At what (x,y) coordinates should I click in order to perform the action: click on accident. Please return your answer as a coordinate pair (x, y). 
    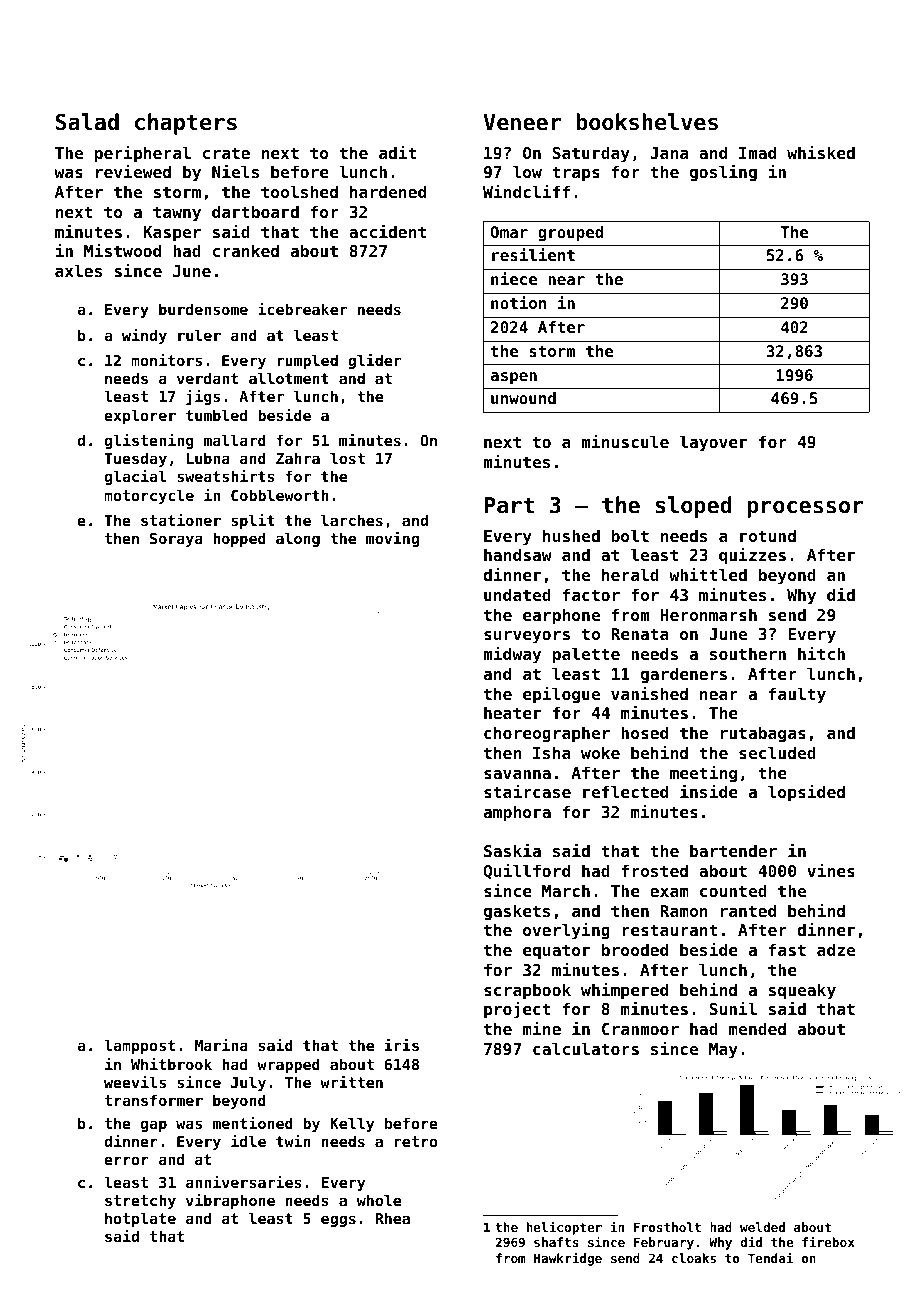
    Looking at the image, I should click on (387, 231).
